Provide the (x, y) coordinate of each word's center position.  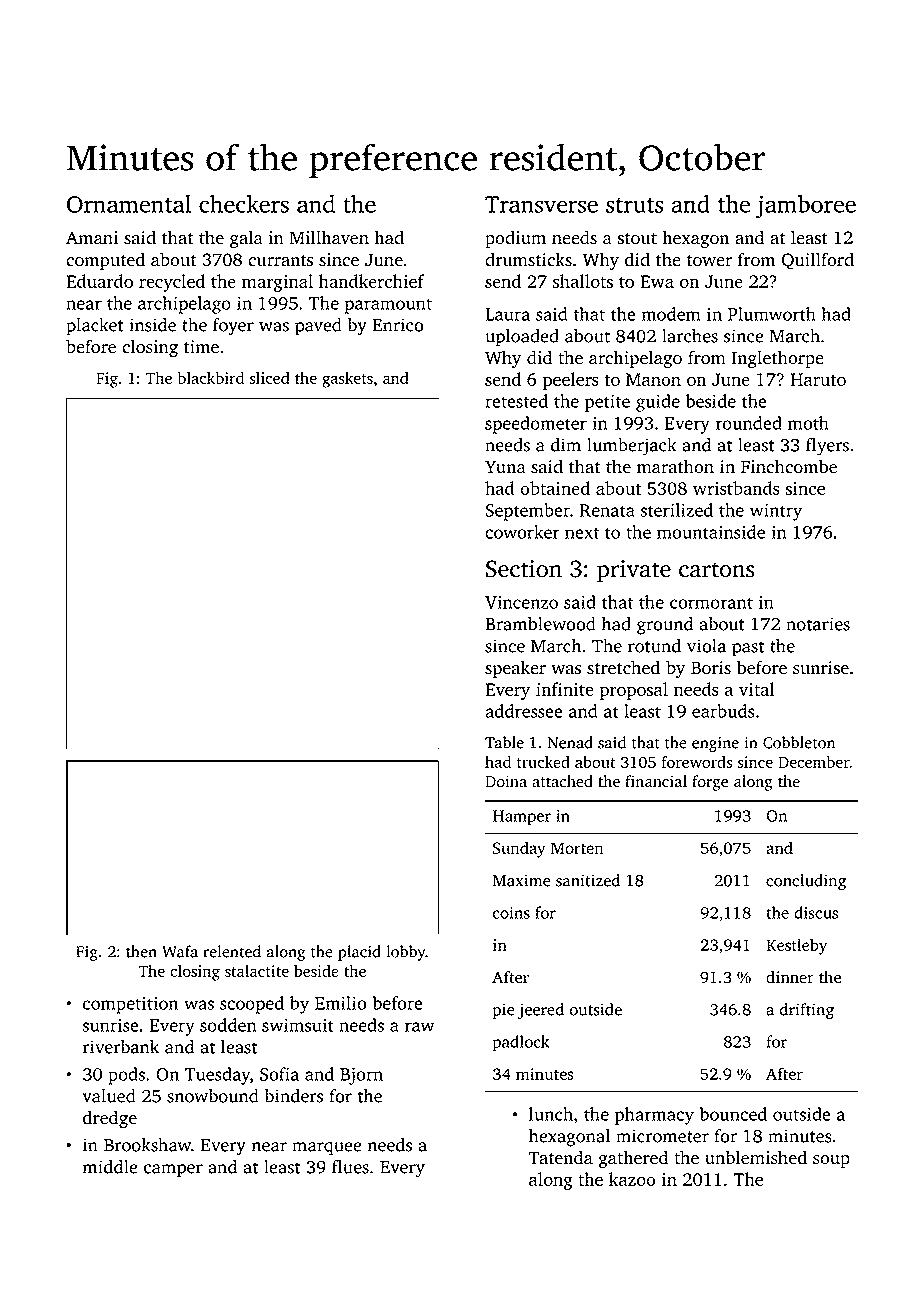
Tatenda (560, 1157)
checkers (244, 203)
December (814, 762)
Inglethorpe (778, 359)
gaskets (347, 380)
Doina (506, 781)
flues (350, 1167)
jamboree (806, 206)
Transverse (541, 204)
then (141, 951)
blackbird (210, 378)
